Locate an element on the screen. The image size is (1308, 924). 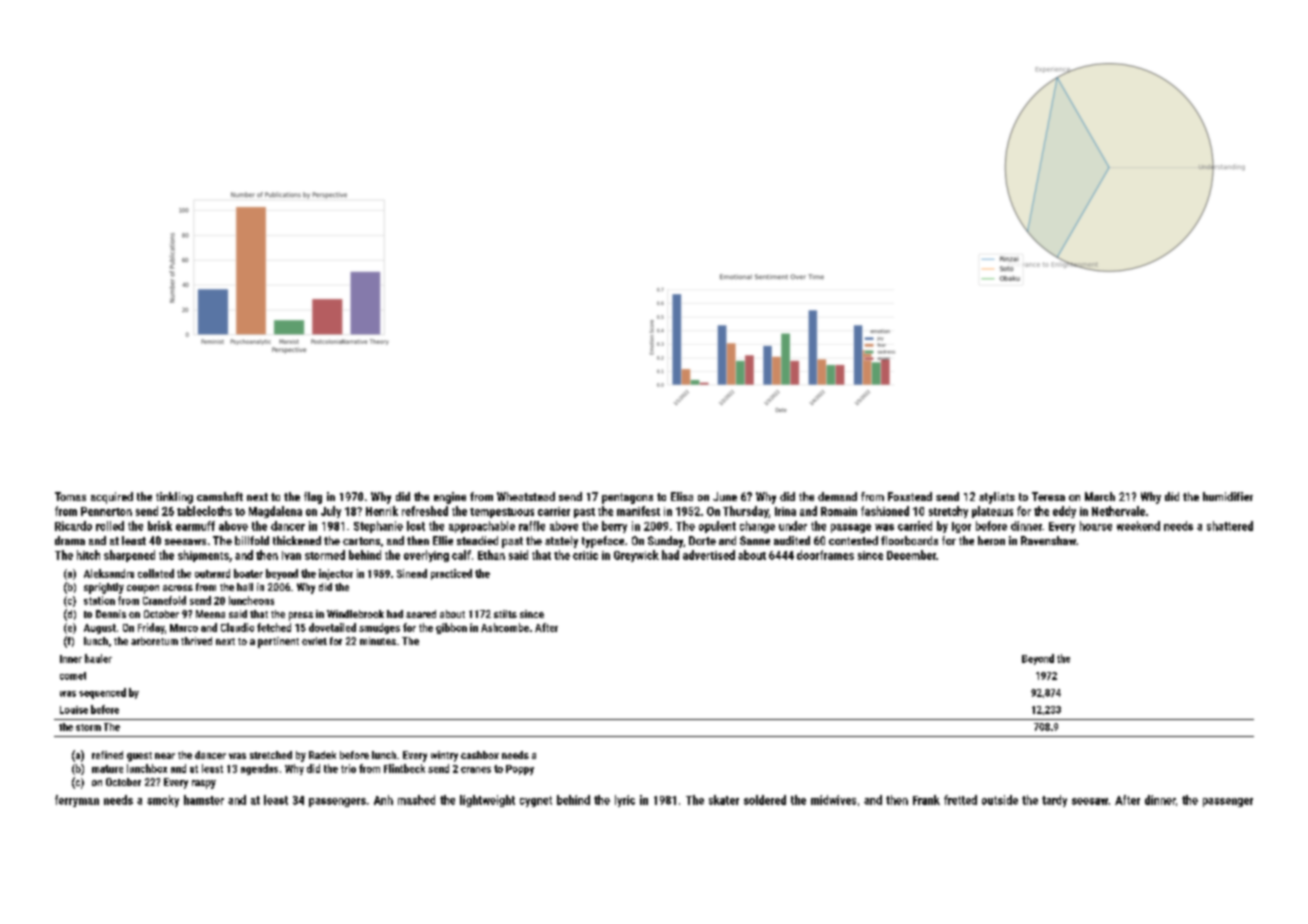
Pennerton is located at coordinates (106, 511).
